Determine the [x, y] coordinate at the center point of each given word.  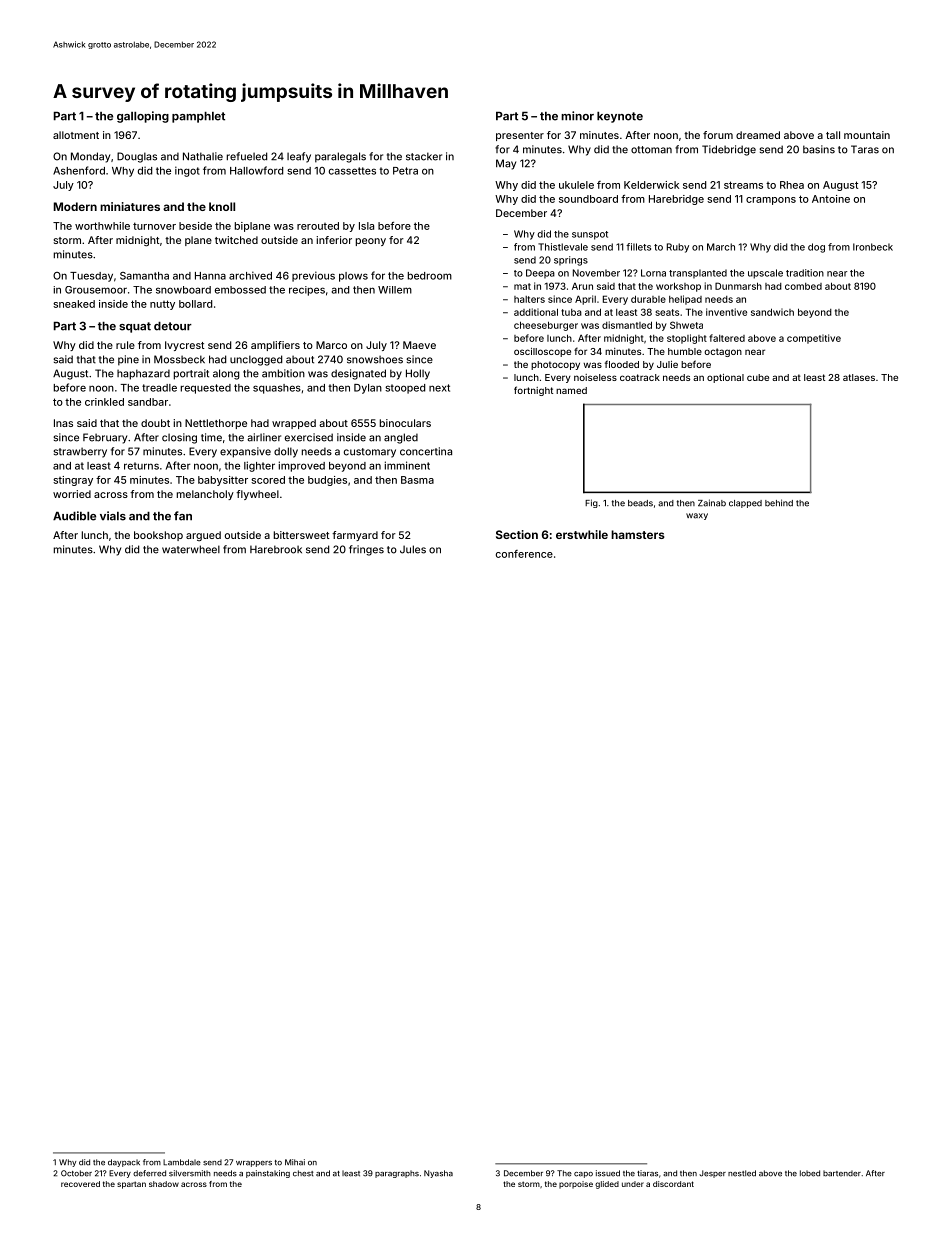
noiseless [595, 377]
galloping [143, 117]
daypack [124, 1163]
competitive [814, 339]
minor [577, 116]
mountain [867, 135]
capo [583, 1175]
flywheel [257, 495]
